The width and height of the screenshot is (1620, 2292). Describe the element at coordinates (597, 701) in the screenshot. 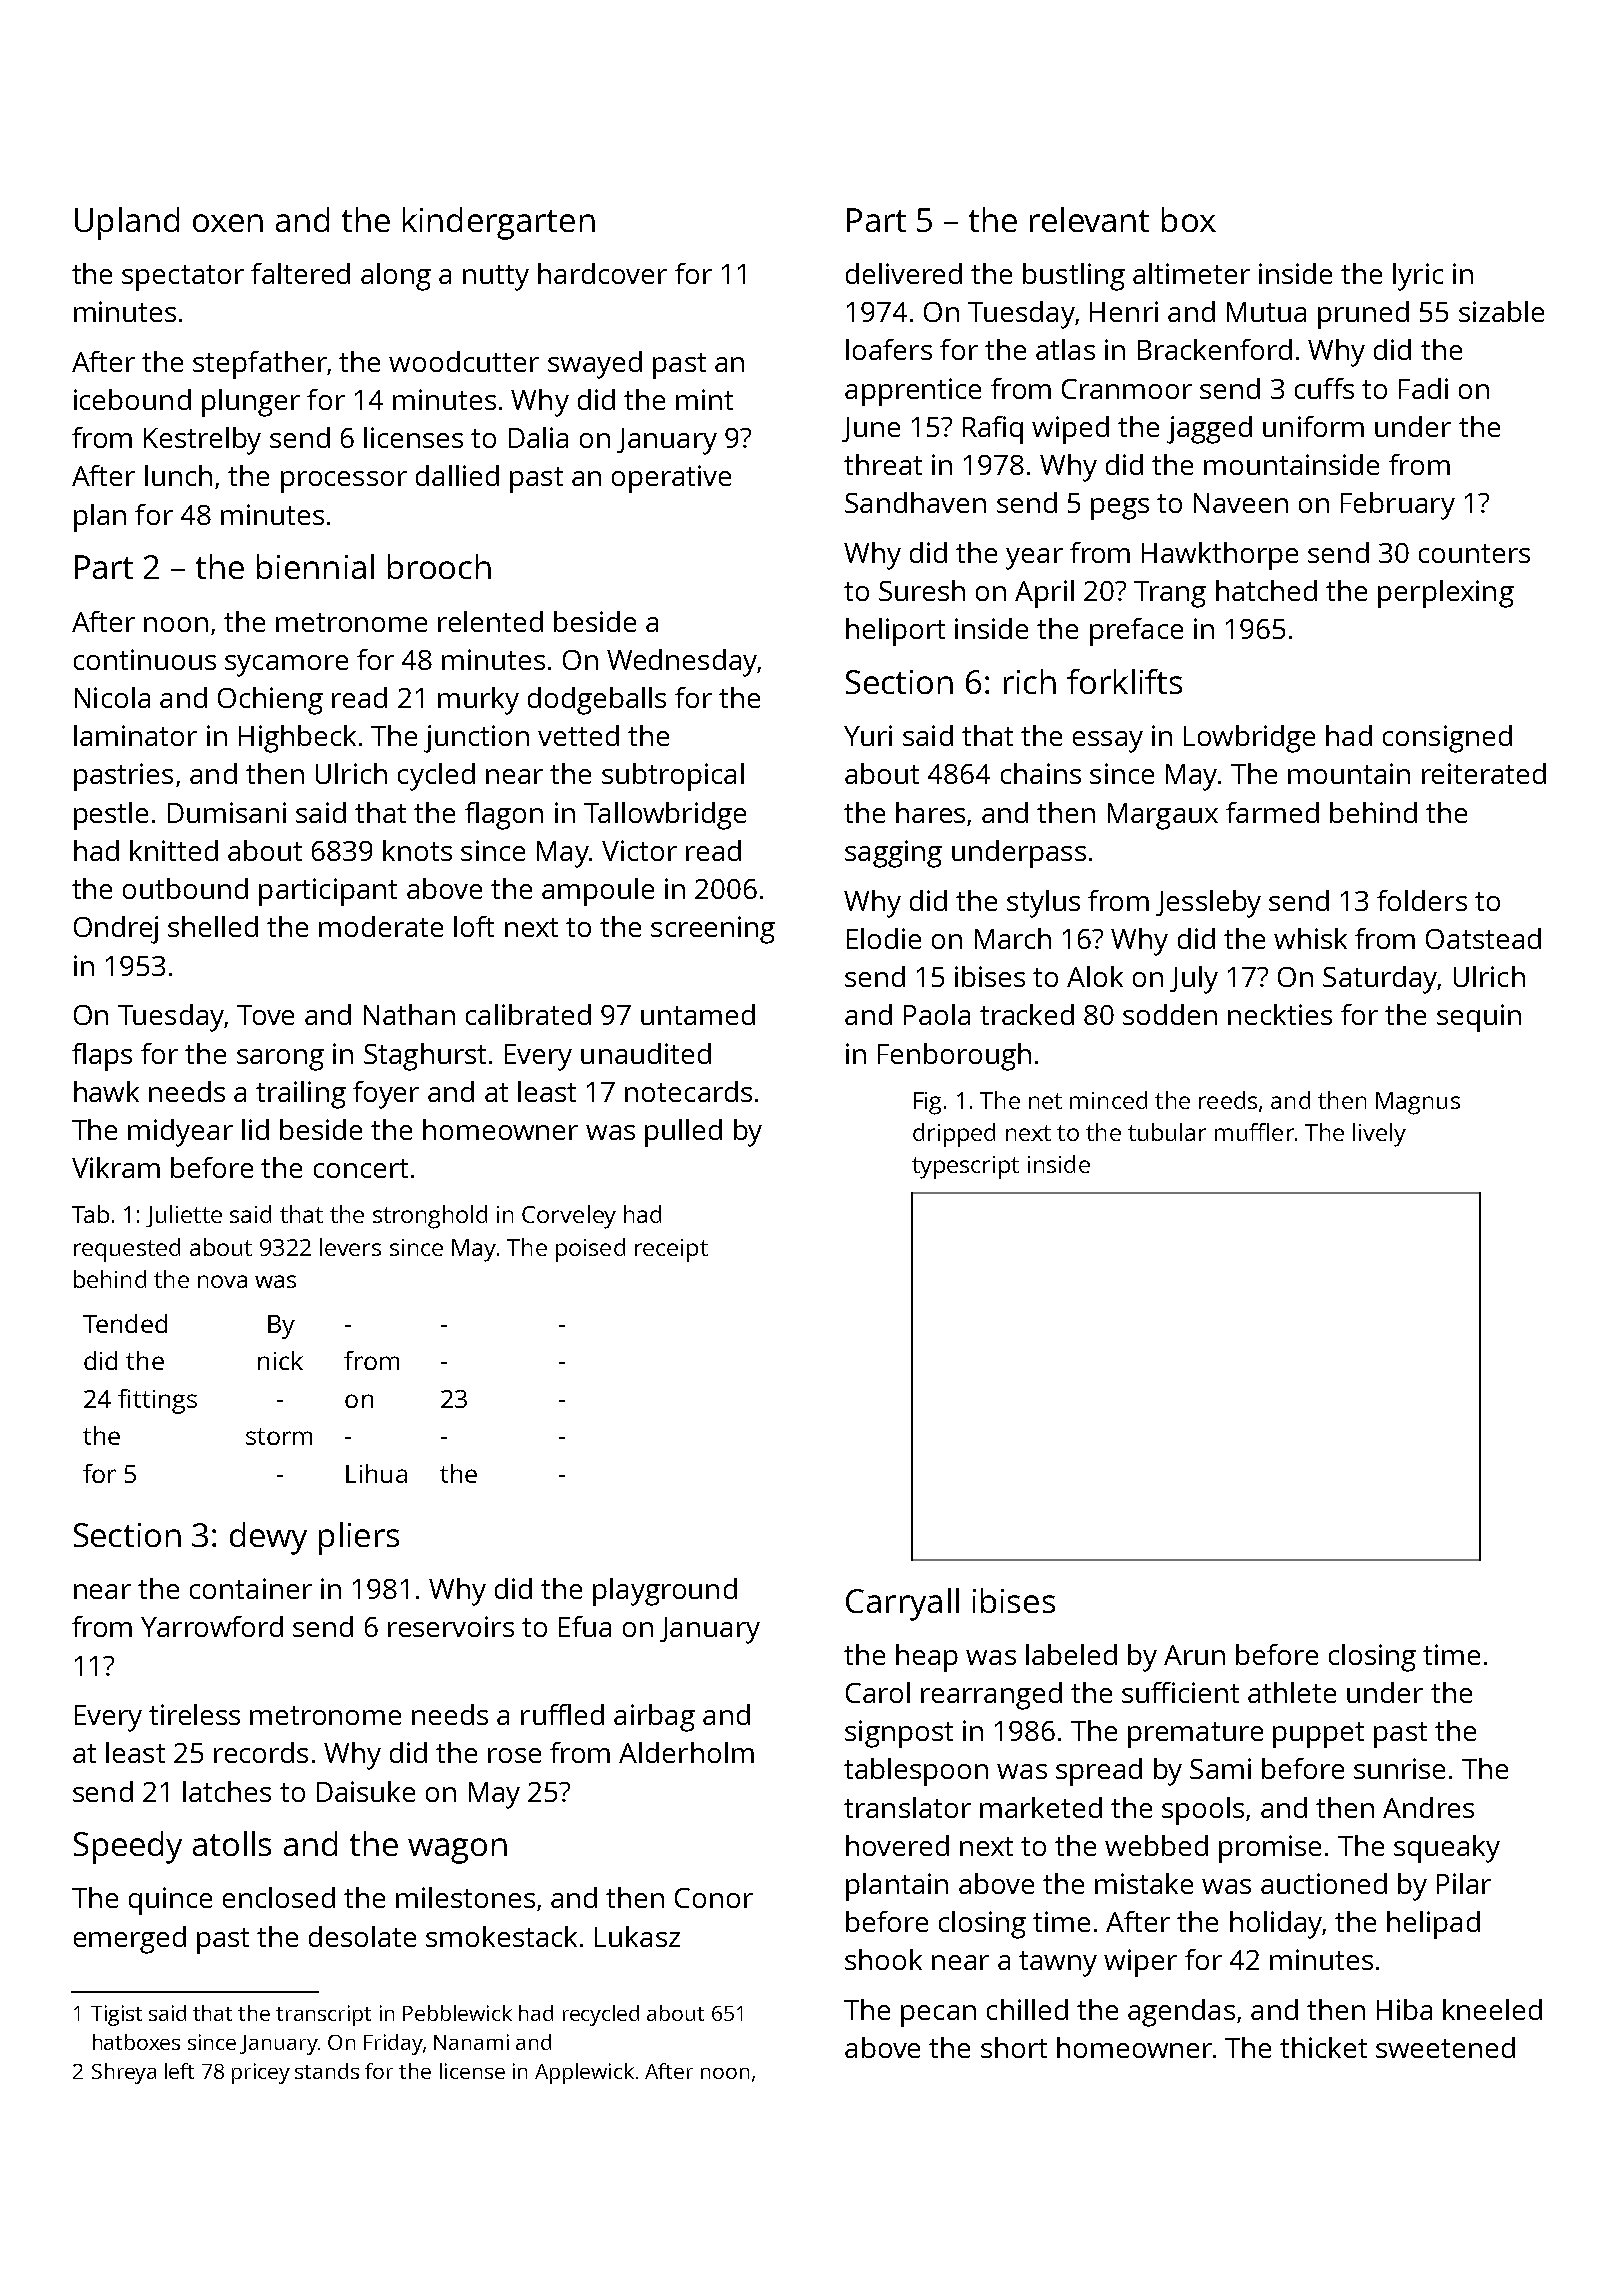

I see `dodgeballs` at that location.
